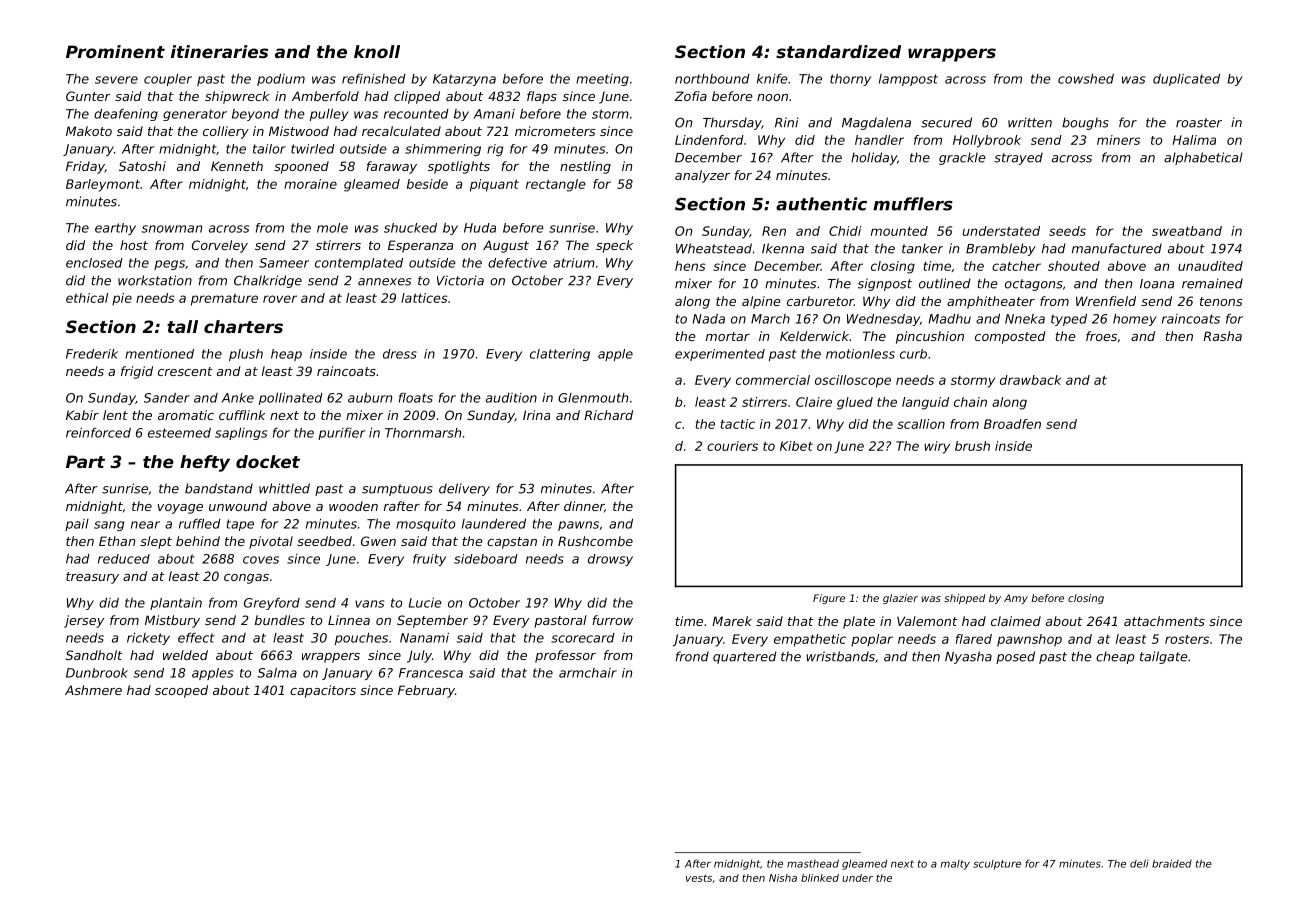 The image size is (1308, 924). What do you see at coordinates (82, 415) in the document?
I see `Kabir` at bounding box center [82, 415].
